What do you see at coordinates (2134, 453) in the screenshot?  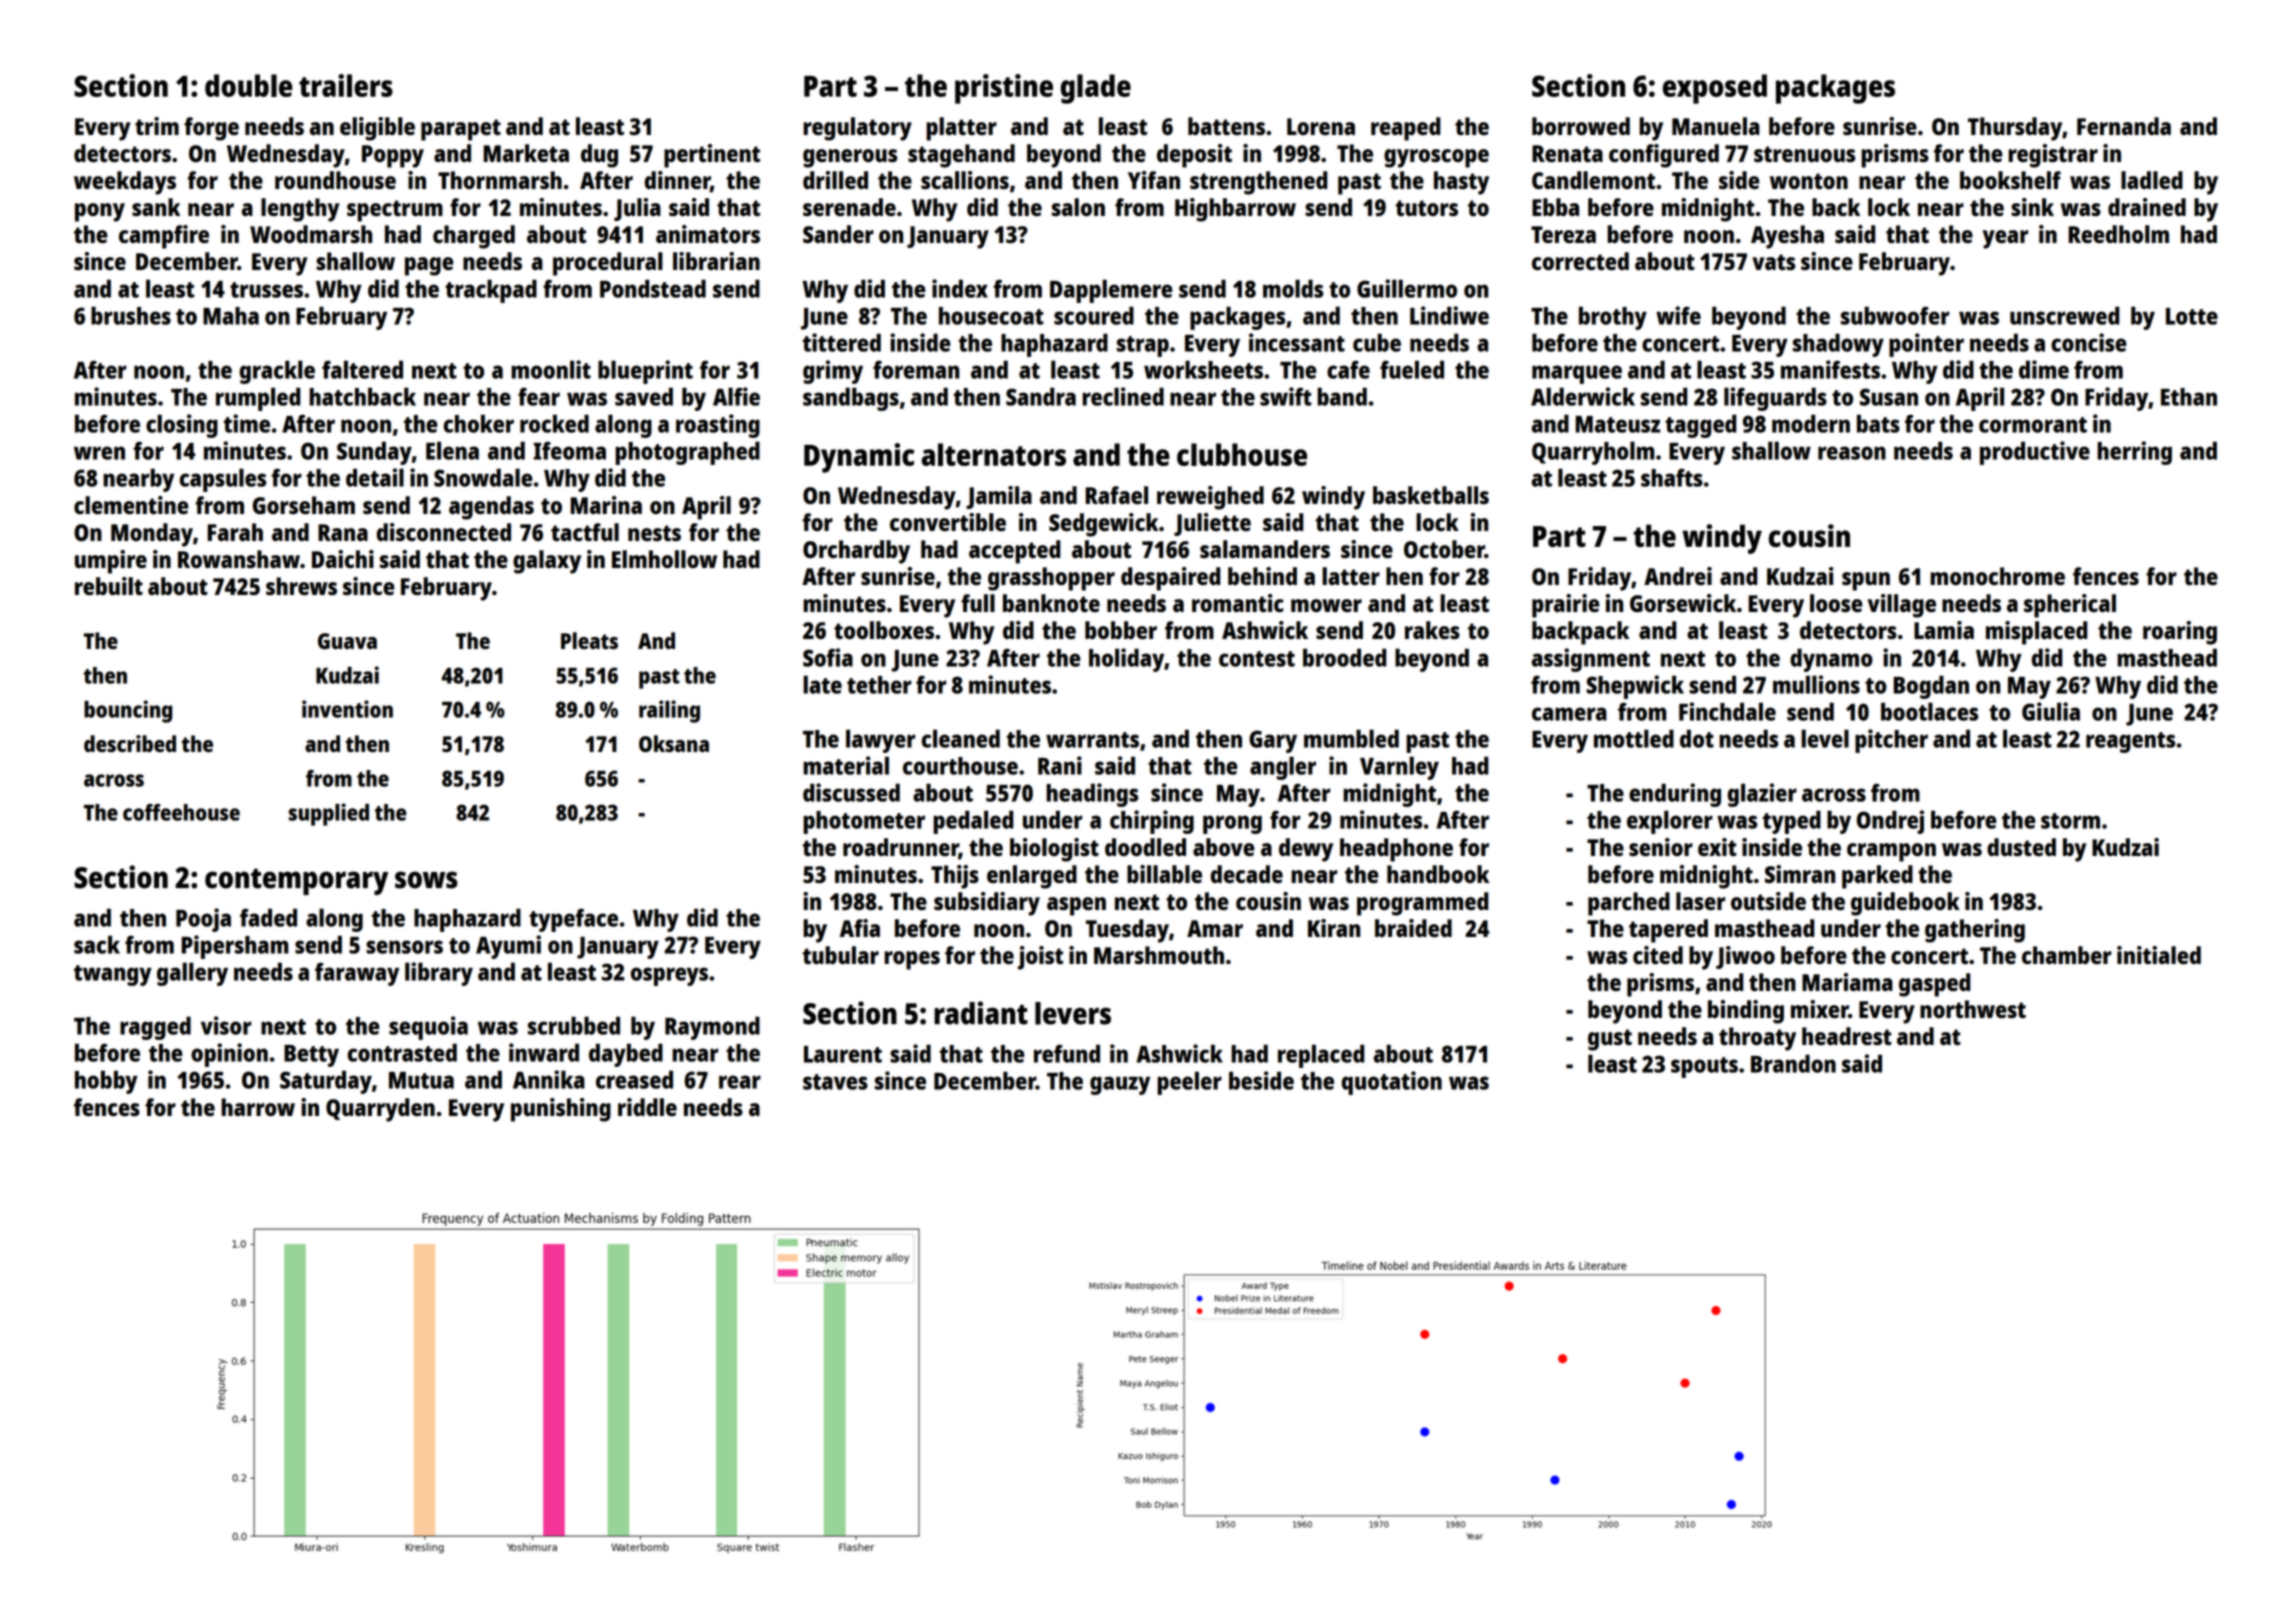 I see `herring` at bounding box center [2134, 453].
